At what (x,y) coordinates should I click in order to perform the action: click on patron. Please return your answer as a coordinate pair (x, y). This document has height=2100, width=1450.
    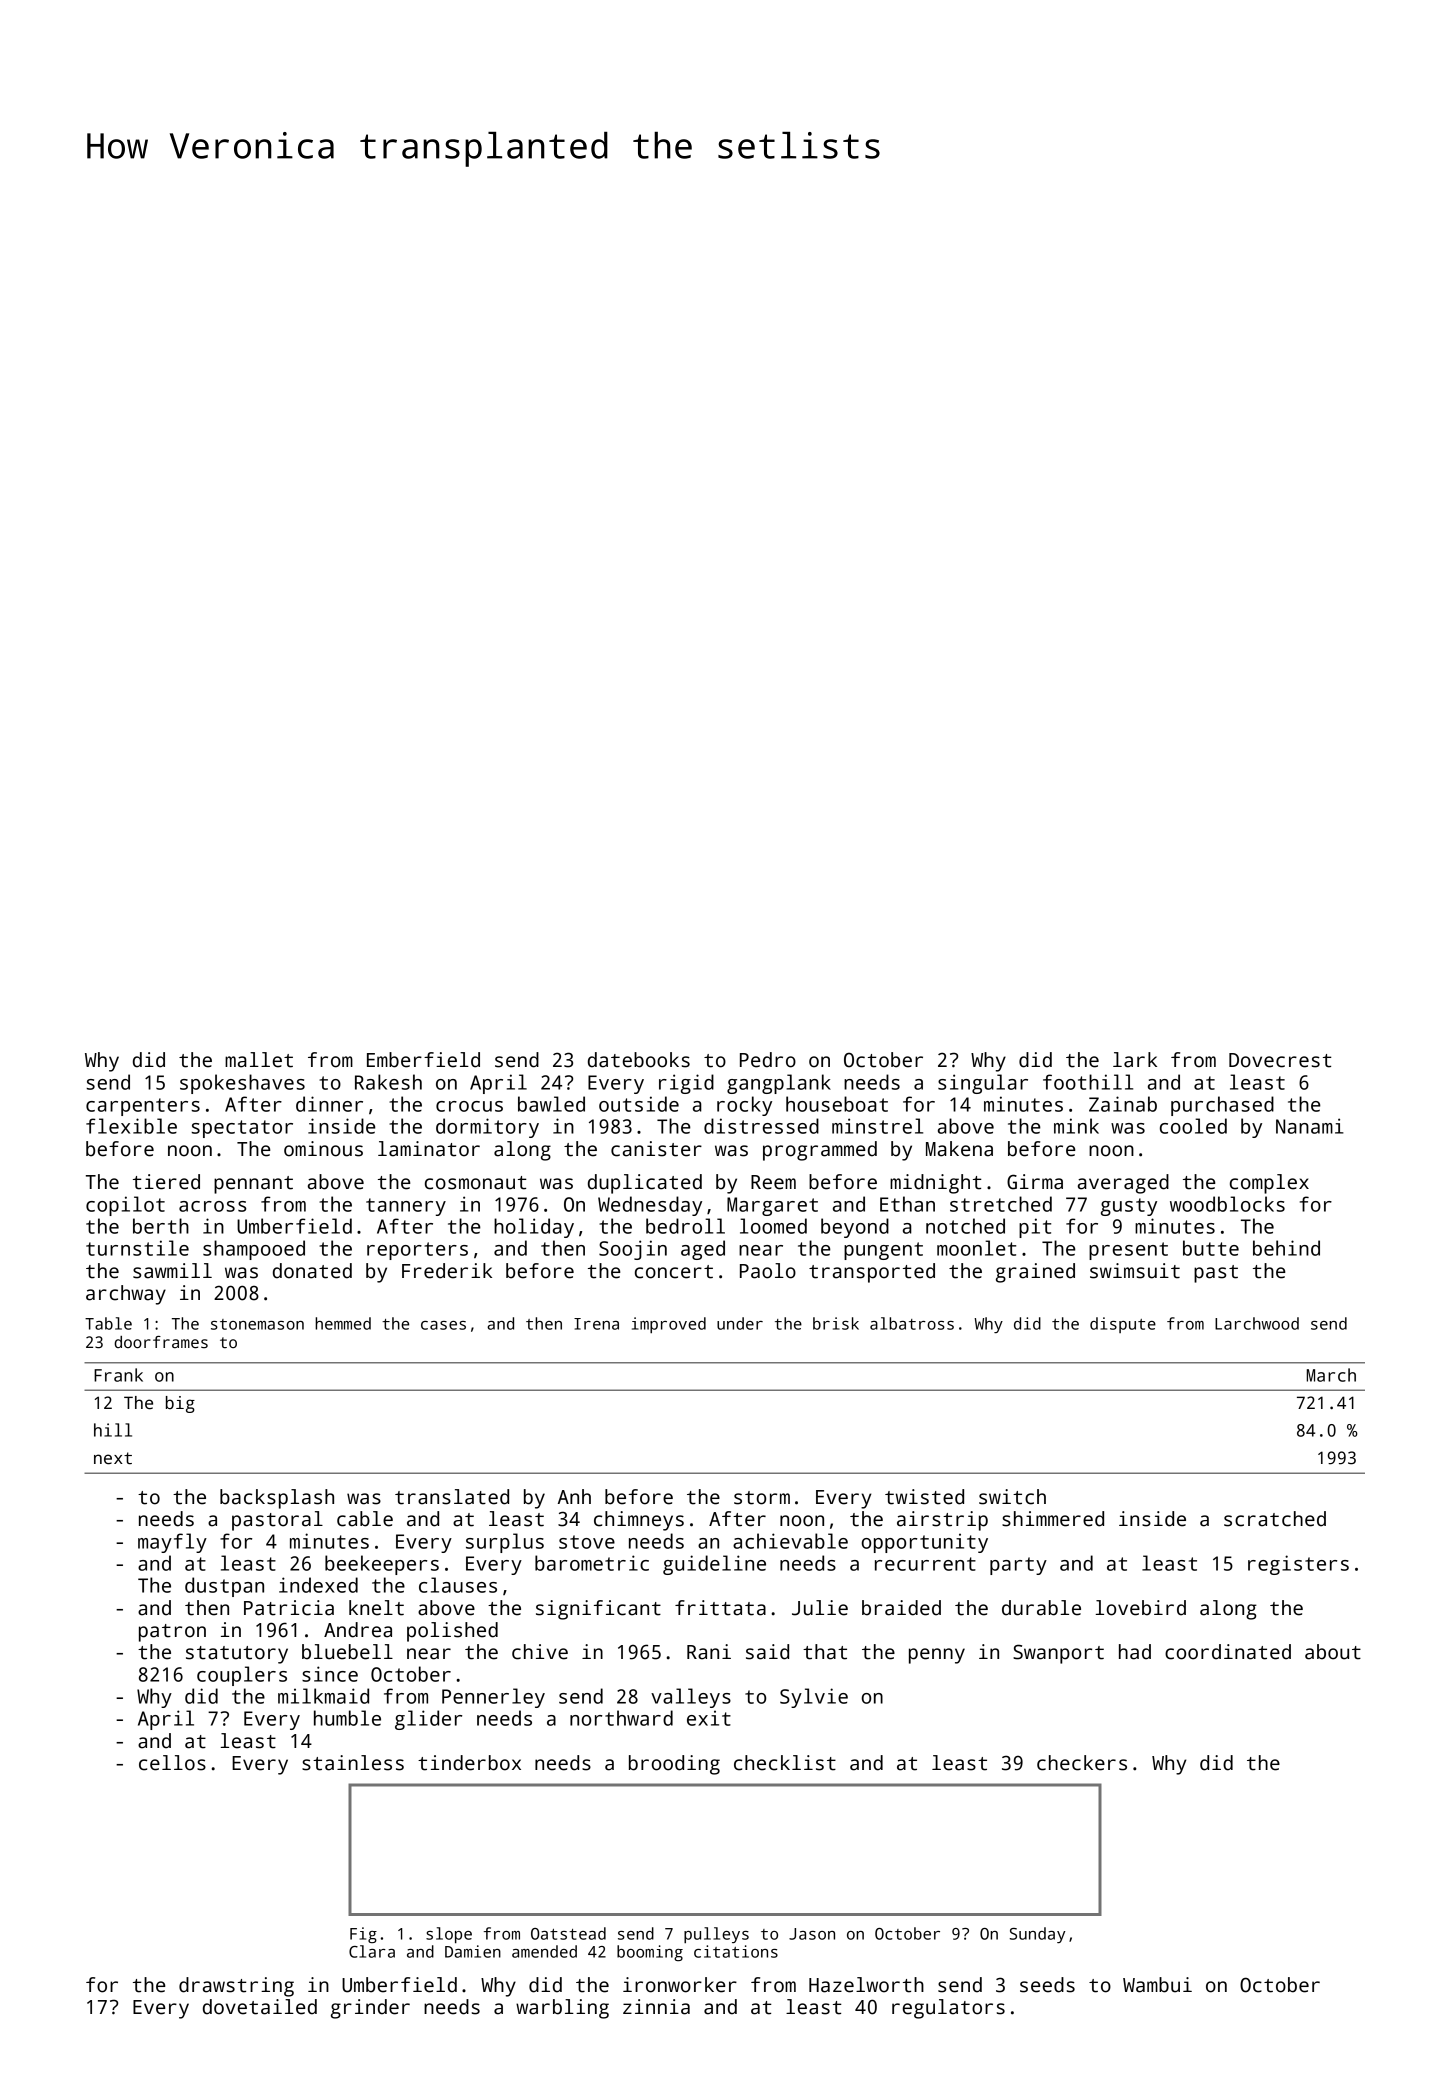
    Looking at the image, I should click on (172, 1633).
